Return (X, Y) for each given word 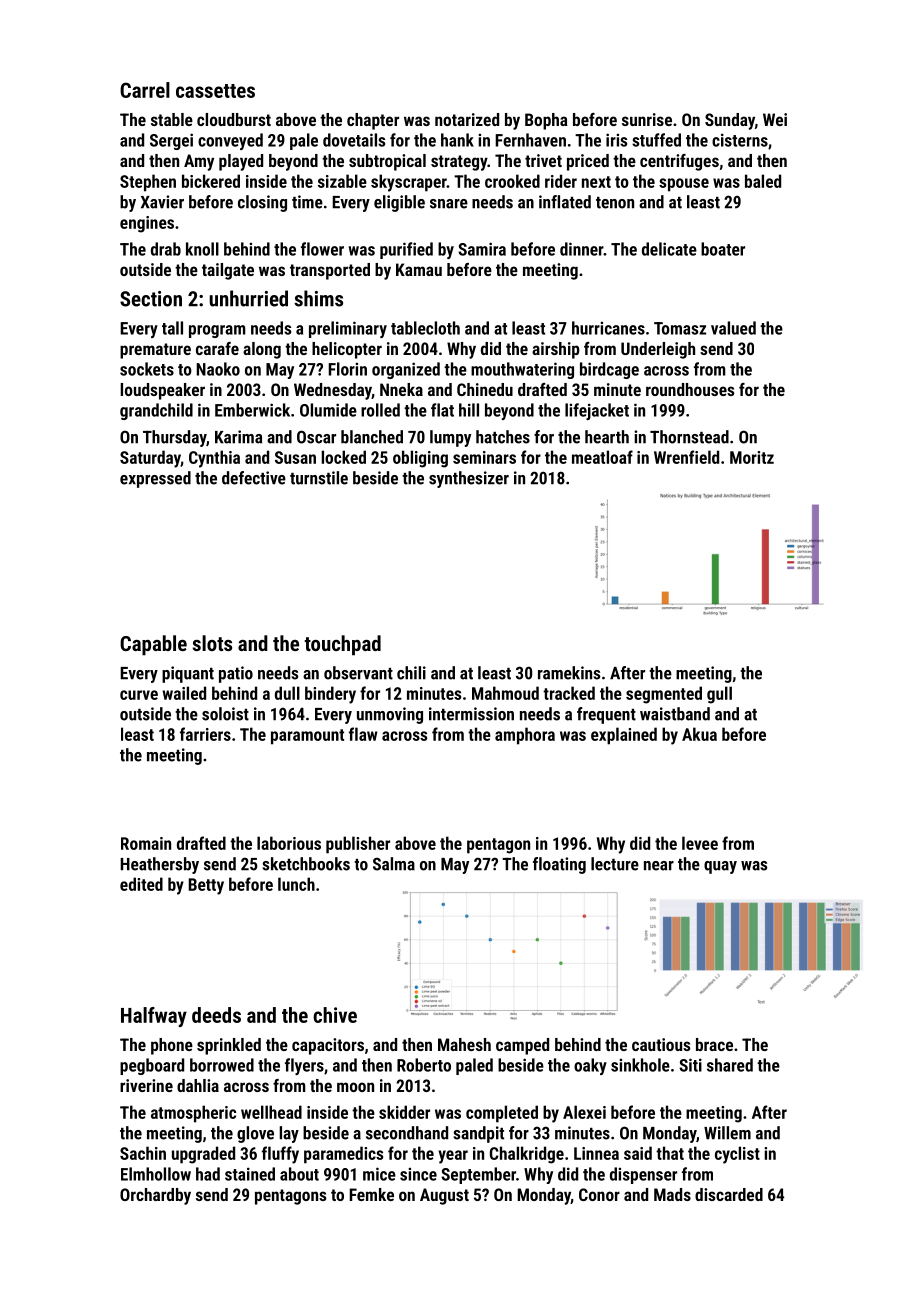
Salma (394, 864)
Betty (206, 886)
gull (719, 695)
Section (151, 299)
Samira (482, 249)
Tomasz (680, 328)
